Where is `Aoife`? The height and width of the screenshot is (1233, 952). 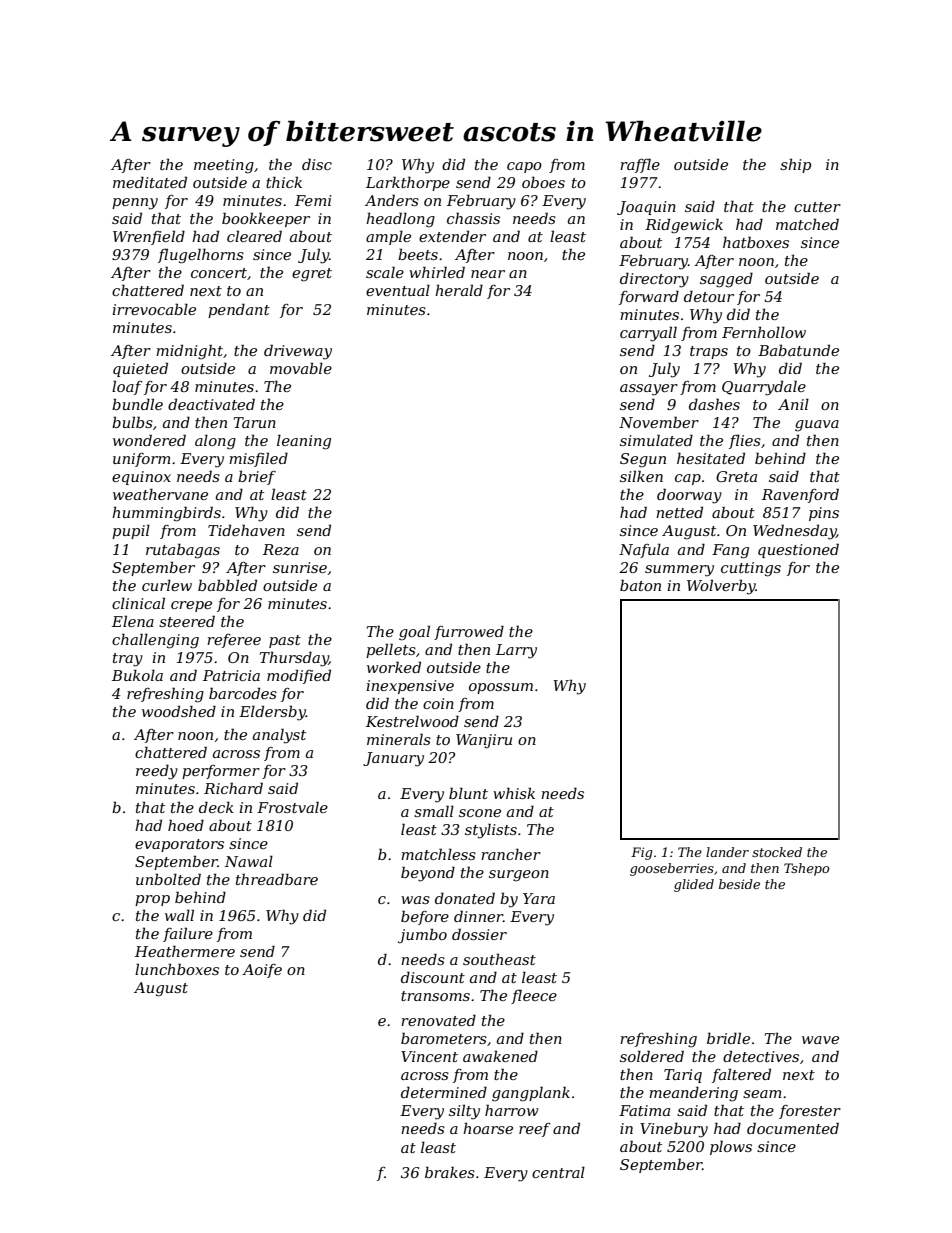 Aoife is located at coordinates (262, 971).
